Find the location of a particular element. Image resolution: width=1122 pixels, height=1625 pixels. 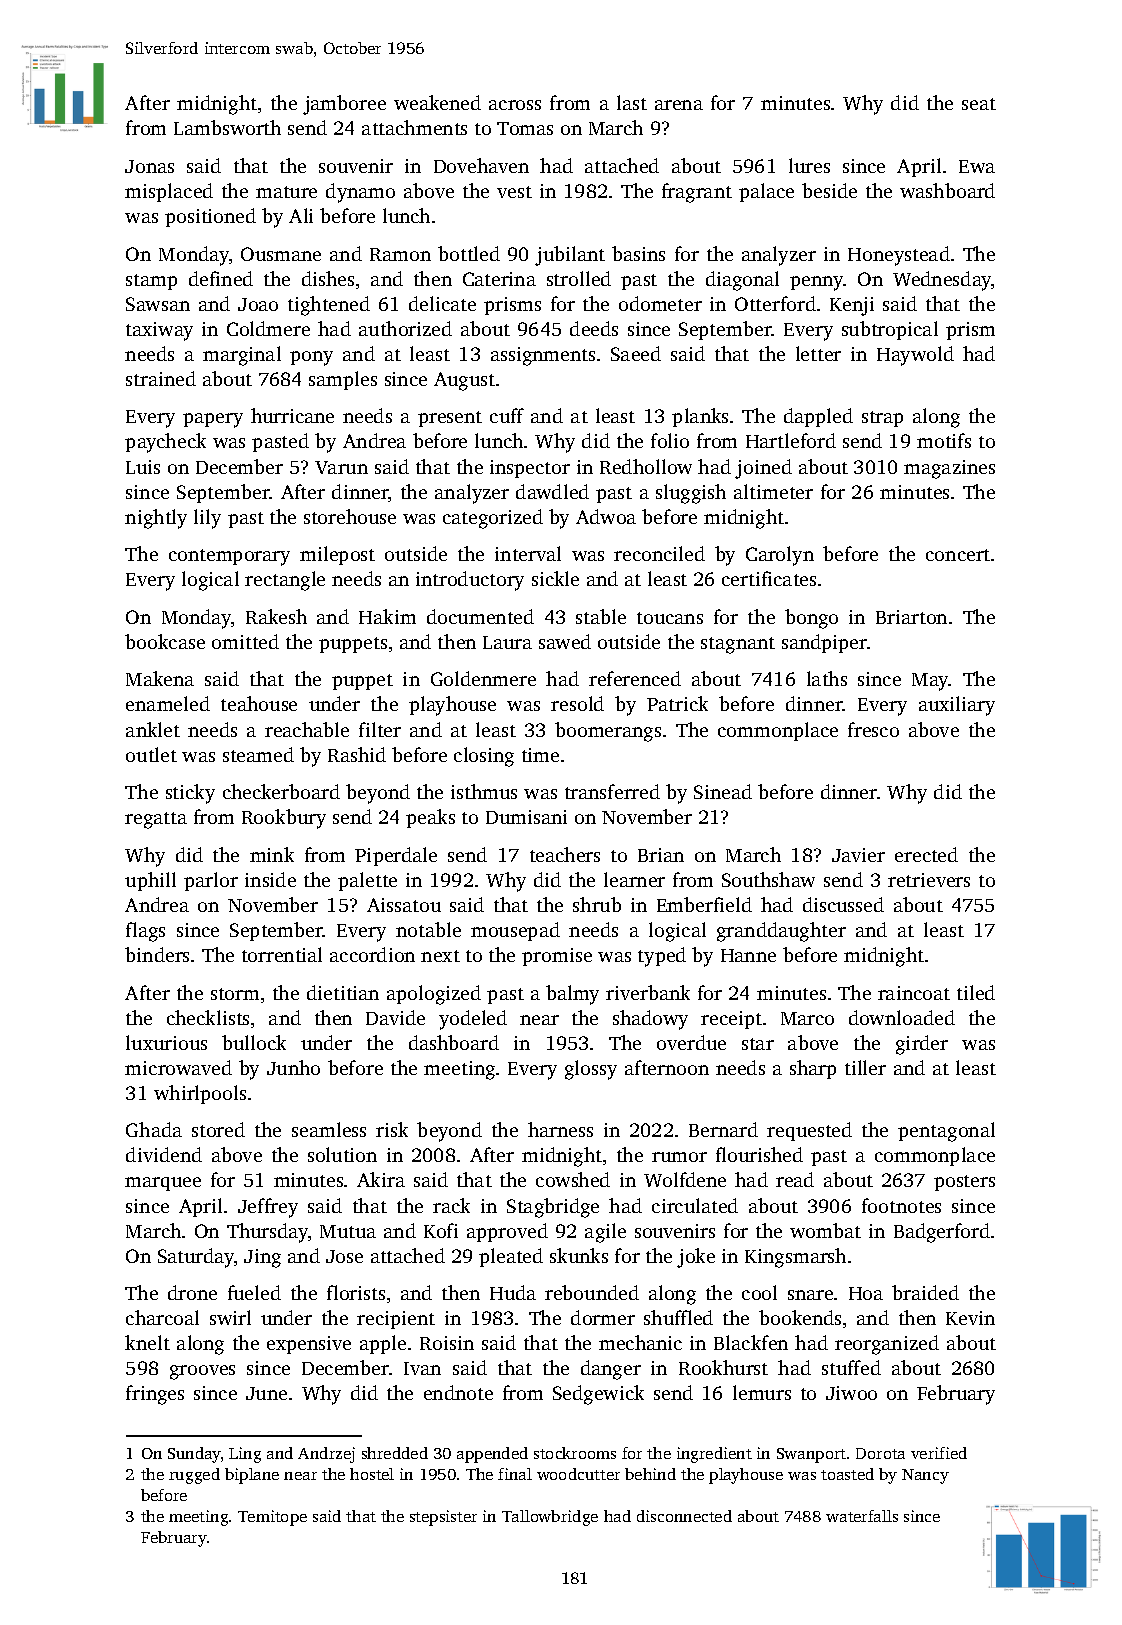

positioned is located at coordinates (210, 217).
